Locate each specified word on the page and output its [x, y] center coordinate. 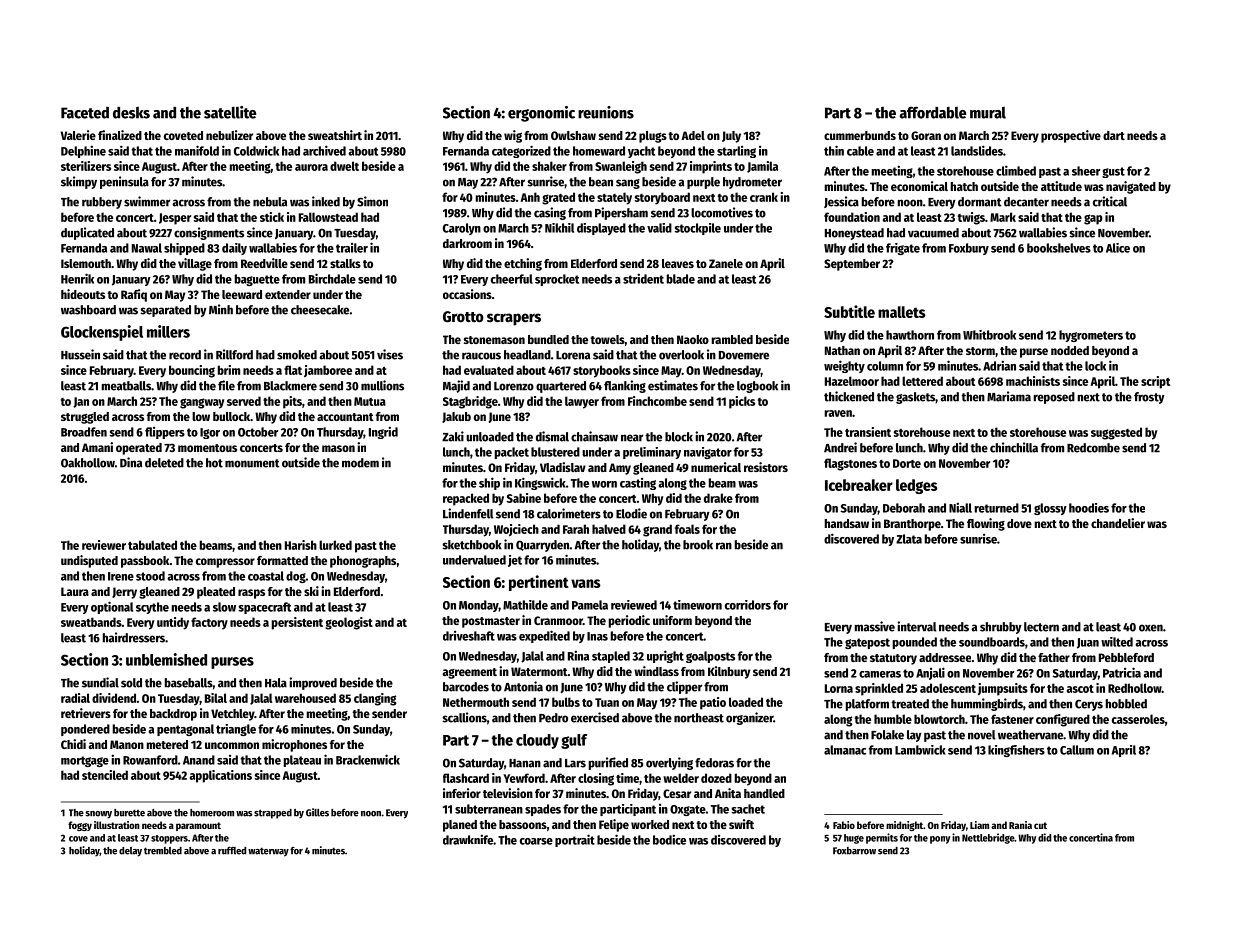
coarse [536, 841]
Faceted [85, 113]
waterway [268, 852]
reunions [606, 112]
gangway [202, 403]
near [632, 438]
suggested [1116, 433]
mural [988, 113]
